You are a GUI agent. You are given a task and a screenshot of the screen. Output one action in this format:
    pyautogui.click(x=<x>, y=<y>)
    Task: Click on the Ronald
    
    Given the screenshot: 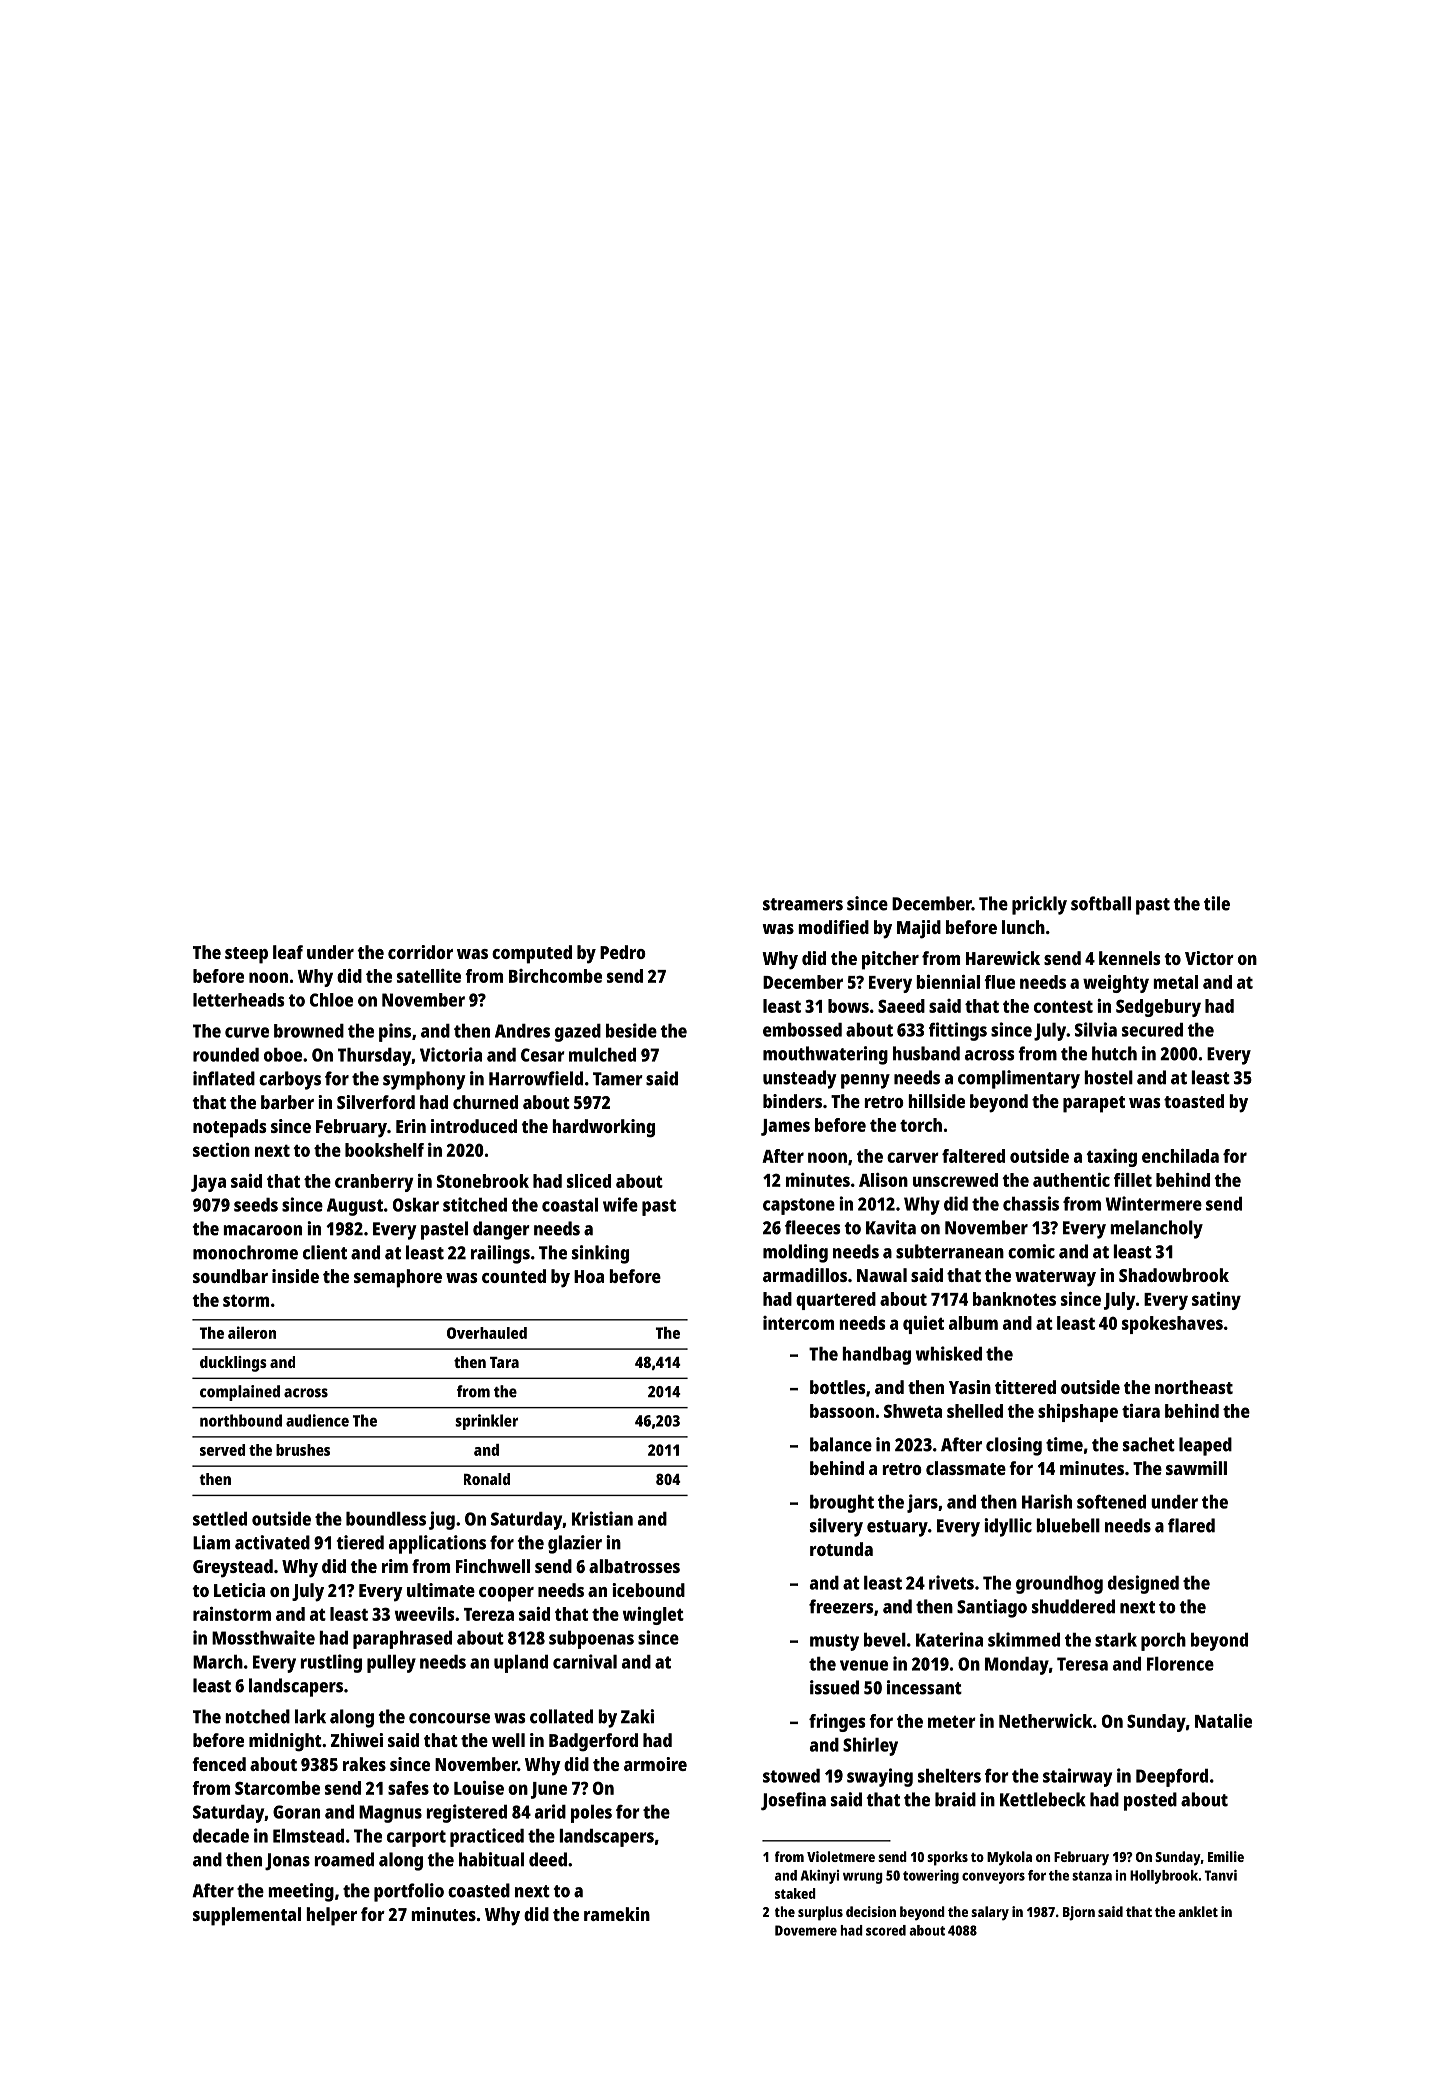 What is the action you would take?
    pyautogui.click(x=487, y=1479)
